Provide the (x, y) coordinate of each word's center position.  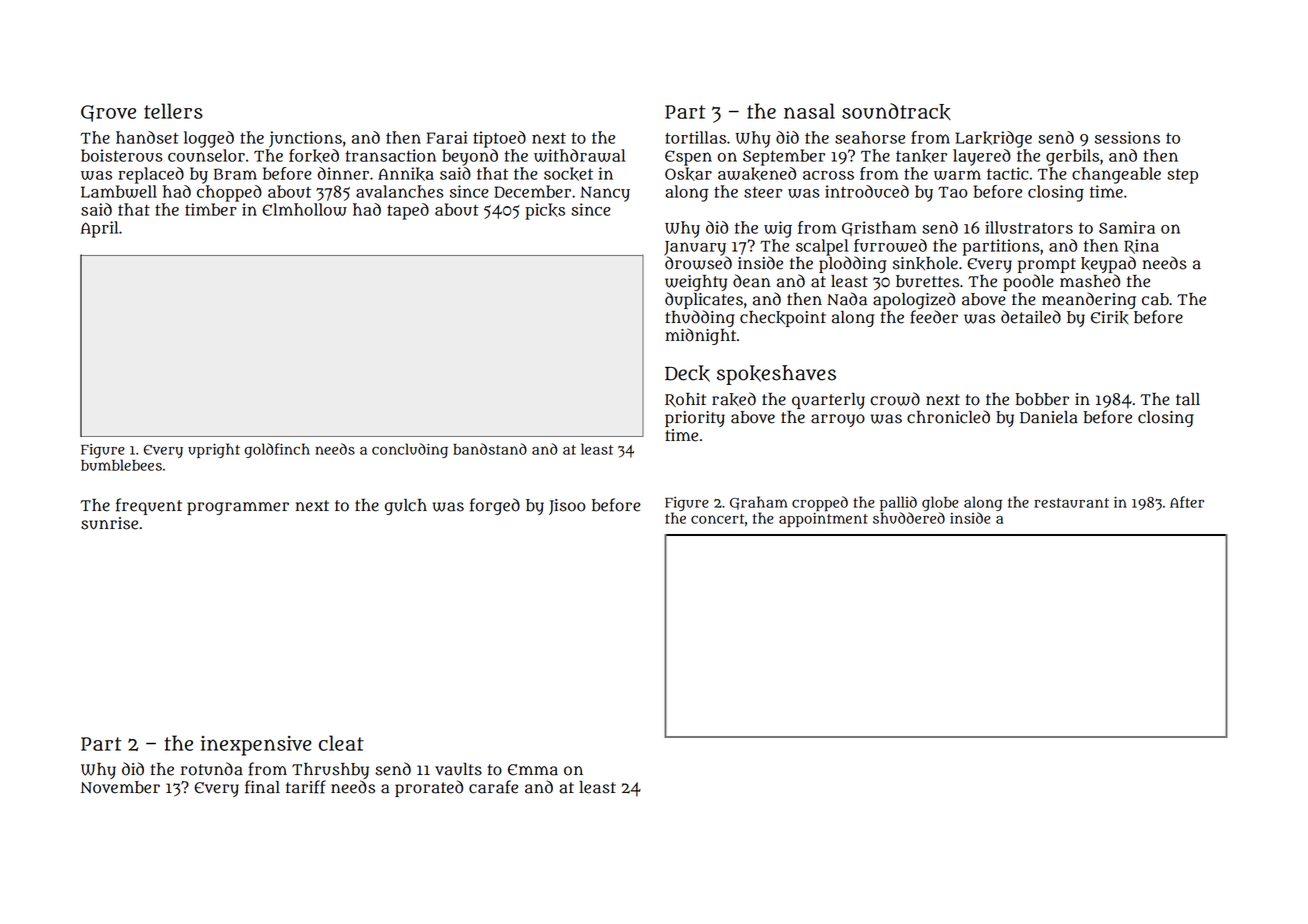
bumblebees (121, 465)
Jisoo (567, 507)
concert (717, 519)
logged (209, 139)
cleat (341, 743)
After (1187, 502)
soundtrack (896, 111)
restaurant (1071, 503)
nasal (809, 111)
